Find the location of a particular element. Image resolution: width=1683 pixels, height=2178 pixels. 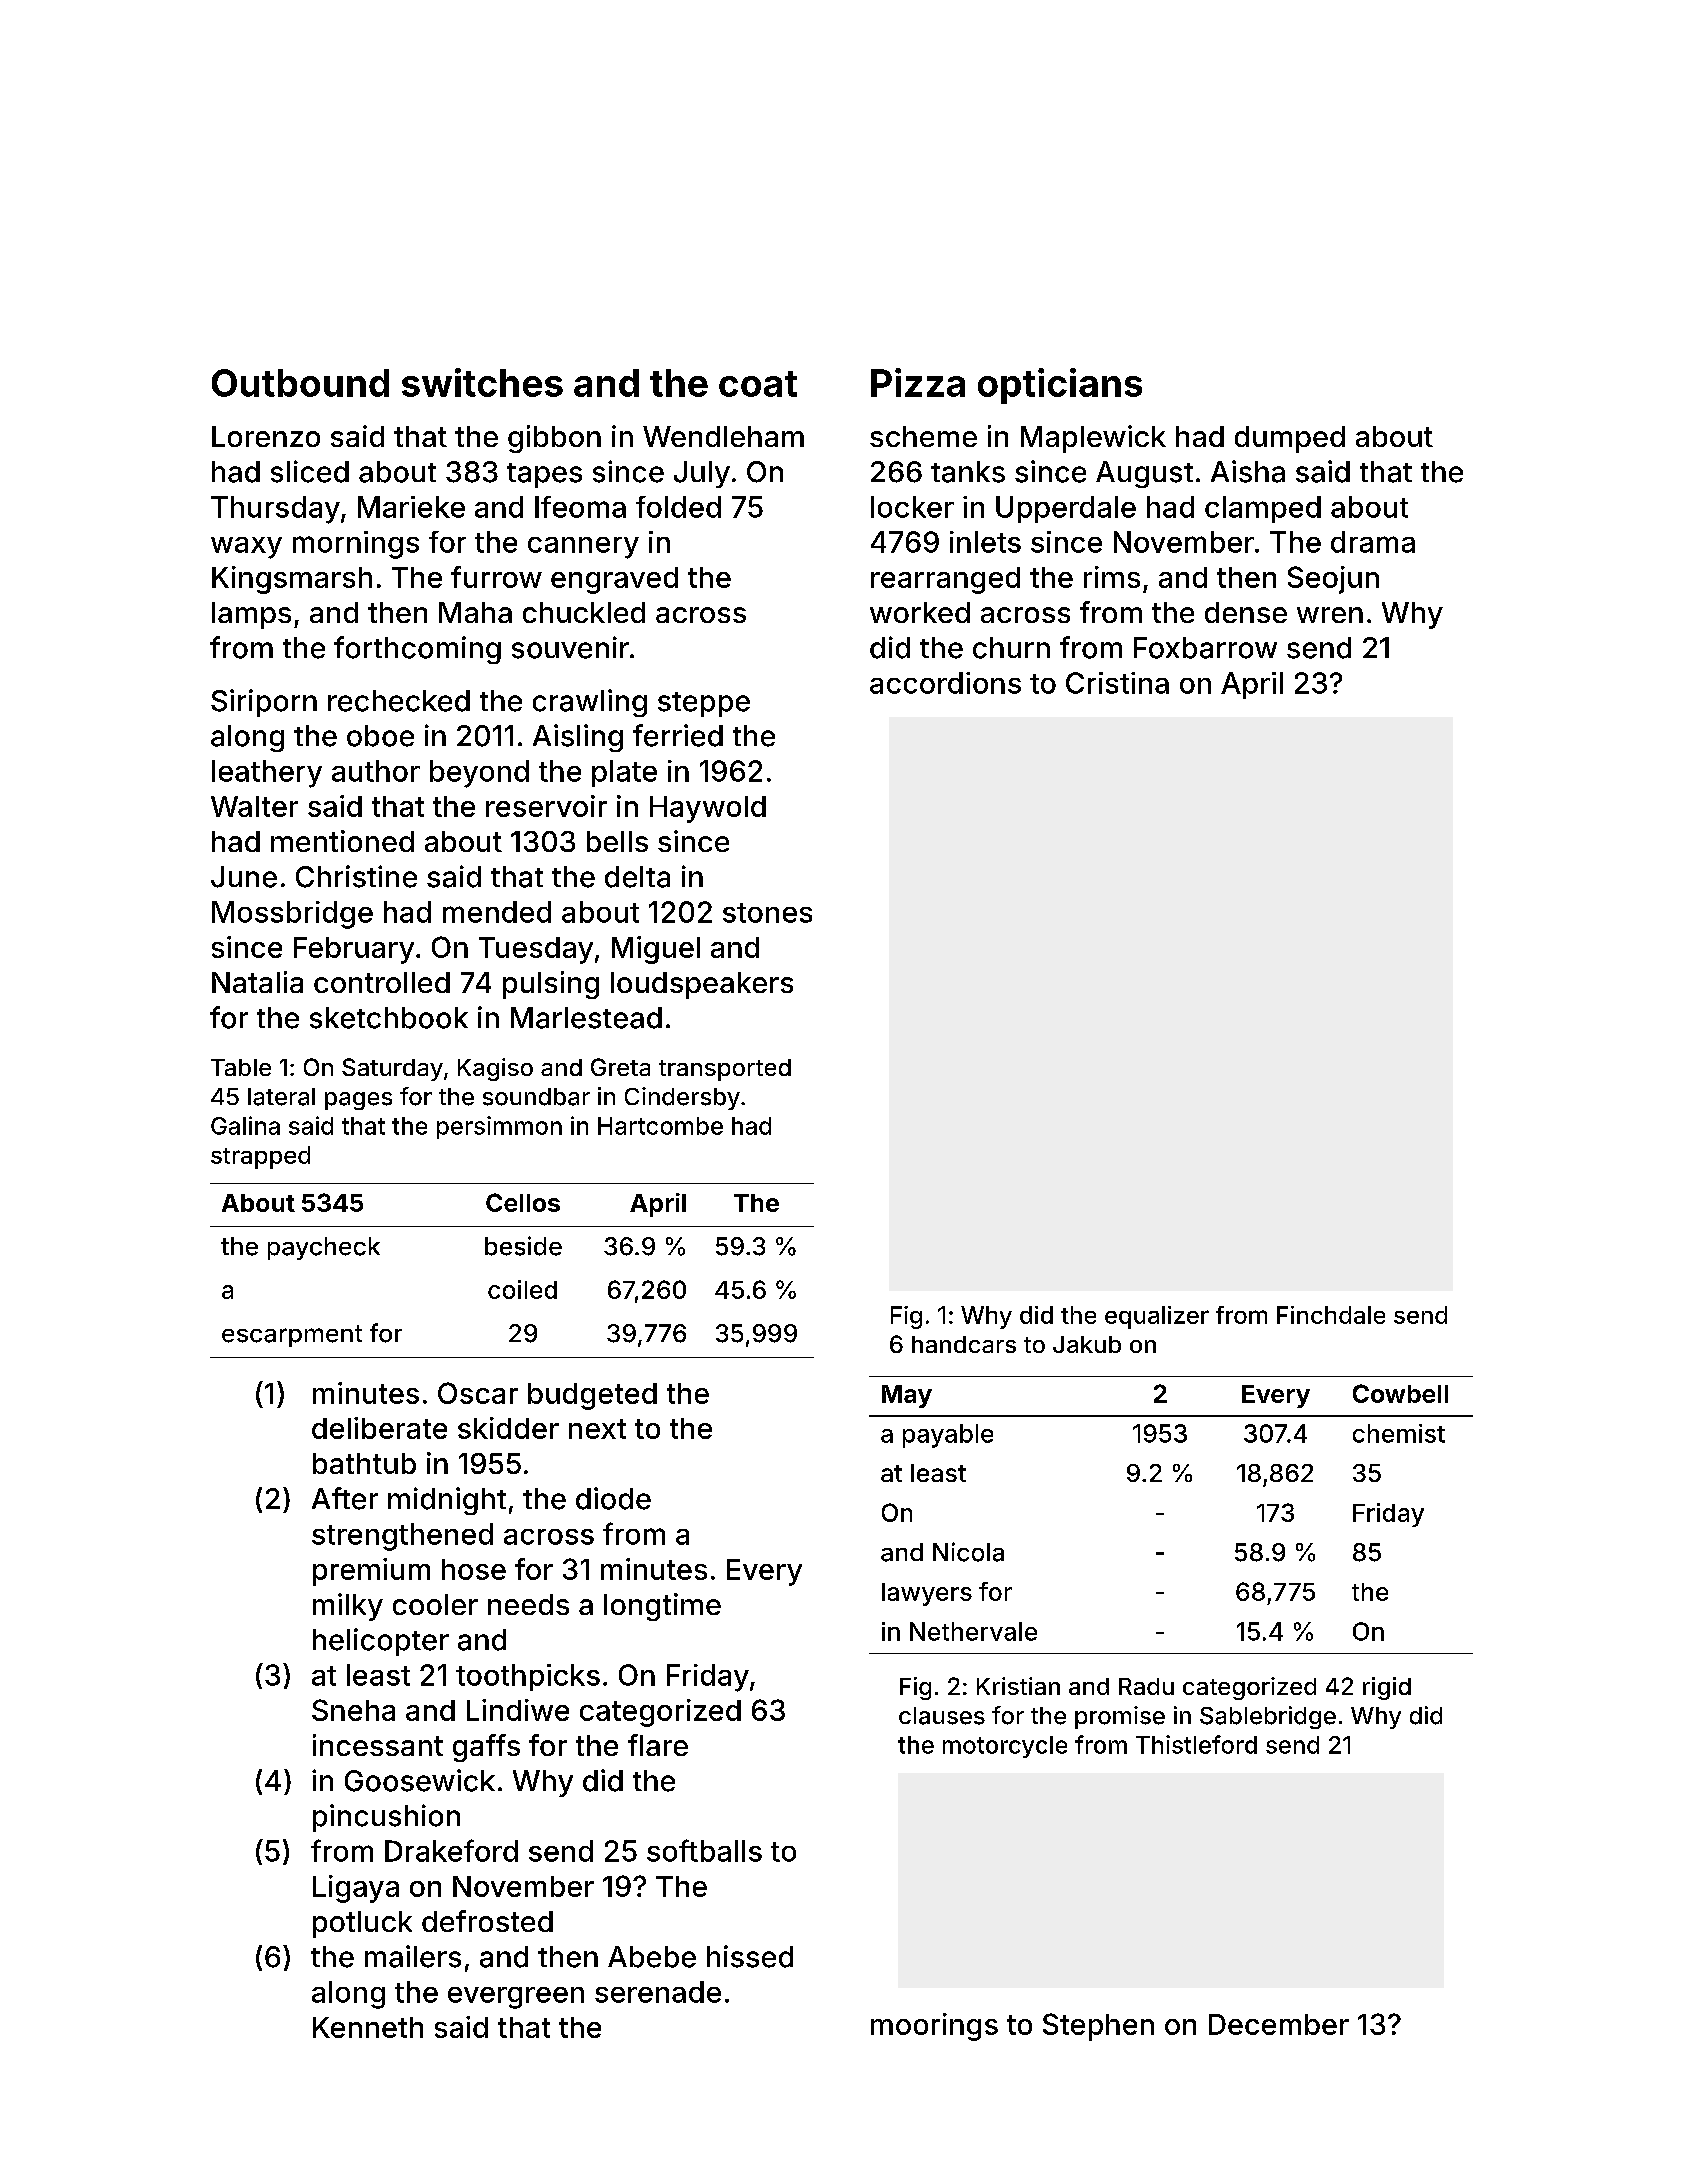

Walter is located at coordinates (254, 806).
